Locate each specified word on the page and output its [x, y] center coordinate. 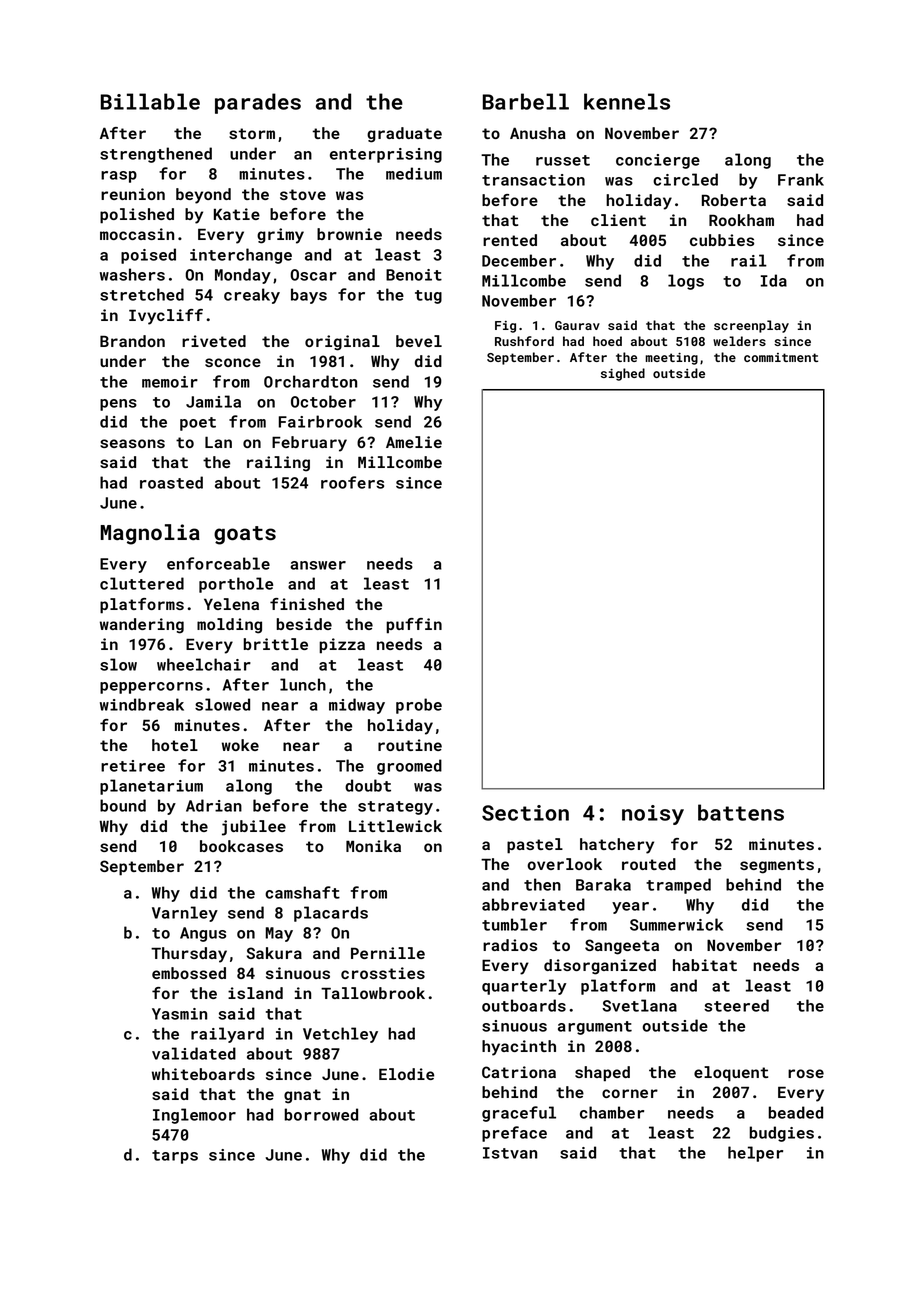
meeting [671, 359]
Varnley [185, 914]
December [519, 260]
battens [741, 812]
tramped [678, 886]
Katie [237, 214]
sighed [623, 374]
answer [318, 565]
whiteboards [203, 1074]
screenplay [751, 326]
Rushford [524, 341]
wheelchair [204, 664]
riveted [214, 341]
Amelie [414, 442]
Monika [373, 846]
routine [410, 745]
